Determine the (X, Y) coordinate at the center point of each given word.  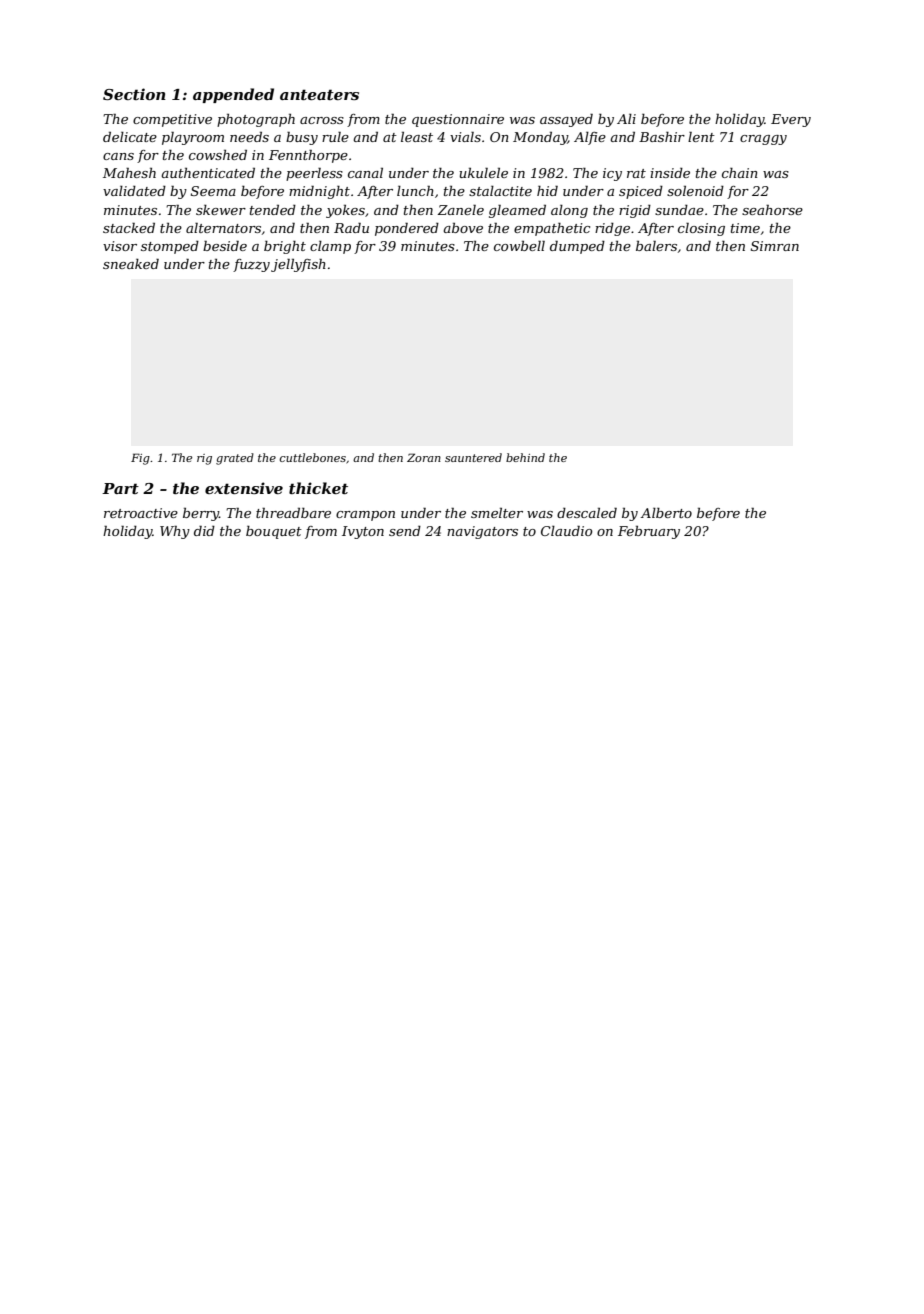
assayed (566, 120)
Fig (140, 459)
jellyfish (298, 265)
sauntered (473, 457)
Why (175, 532)
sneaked (131, 264)
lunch (415, 191)
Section (134, 94)
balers (656, 246)
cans (118, 156)
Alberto (666, 513)
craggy (763, 140)
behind (525, 457)
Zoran (424, 457)
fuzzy (251, 265)
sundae (679, 210)
